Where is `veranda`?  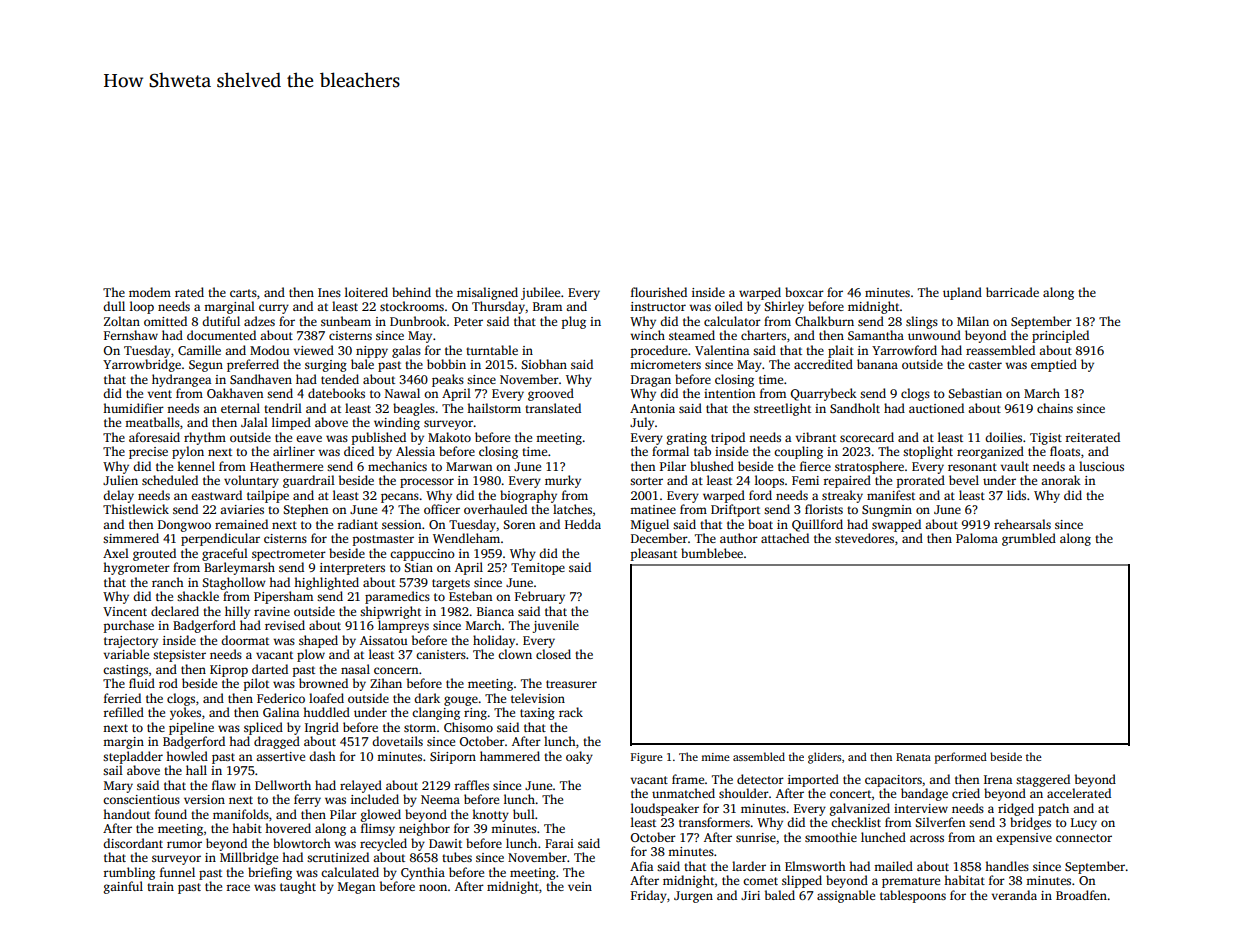 veranda is located at coordinates (1014, 895).
